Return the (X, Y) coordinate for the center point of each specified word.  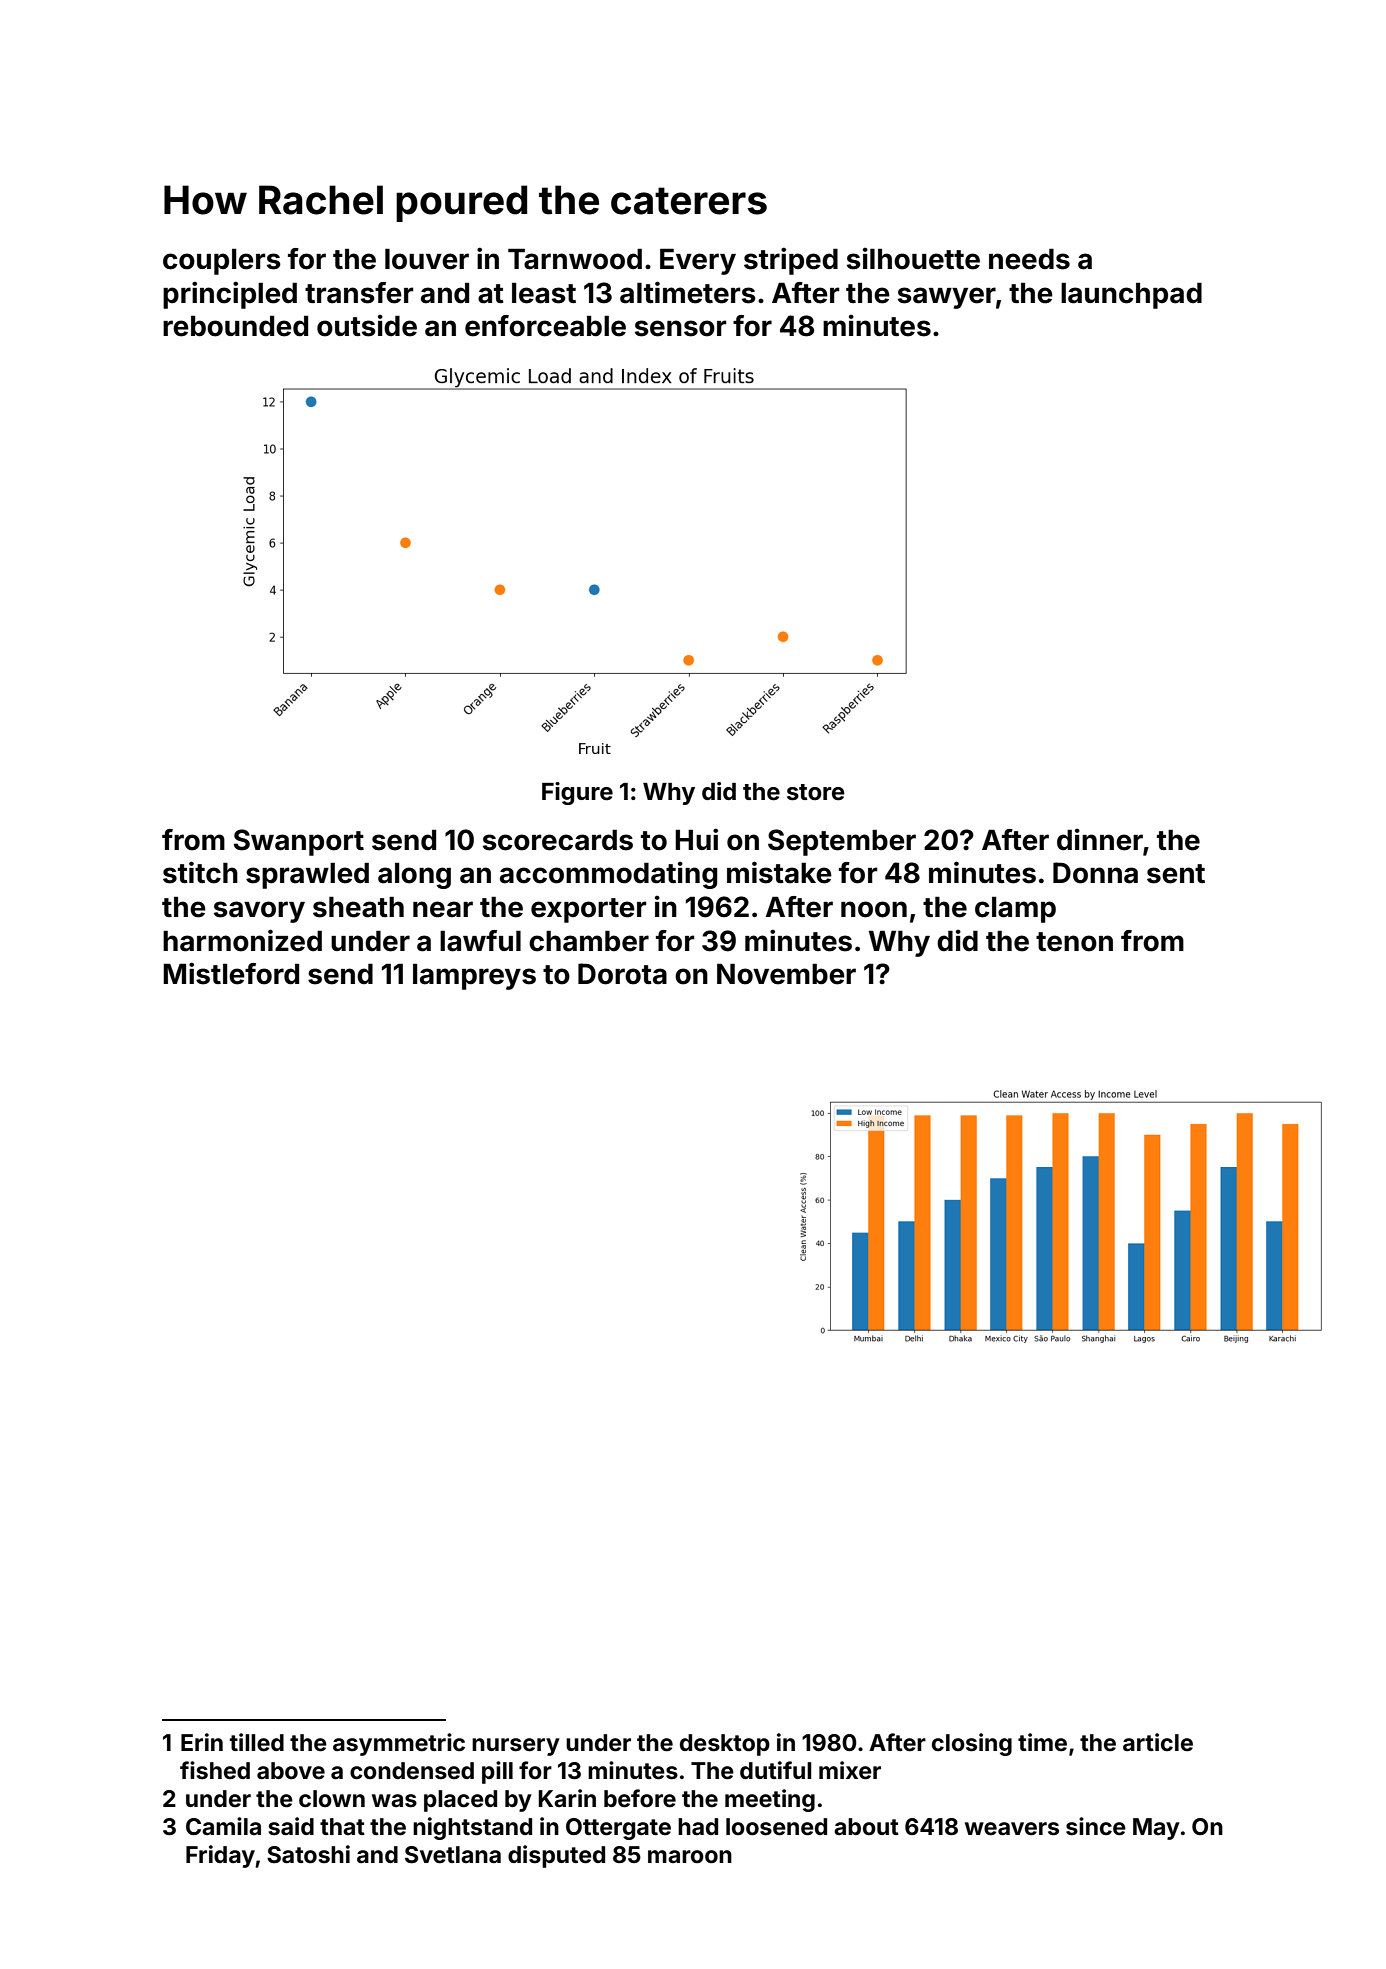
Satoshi (308, 1854)
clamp (1015, 909)
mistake (779, 872)
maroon (690, 1857)
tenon (1074, 942)
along (414, 875)
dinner (1100, 839)
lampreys (474, 976)
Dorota (622, 974)
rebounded (235, 326)
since (1096, 1826)
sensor (680, 328)
